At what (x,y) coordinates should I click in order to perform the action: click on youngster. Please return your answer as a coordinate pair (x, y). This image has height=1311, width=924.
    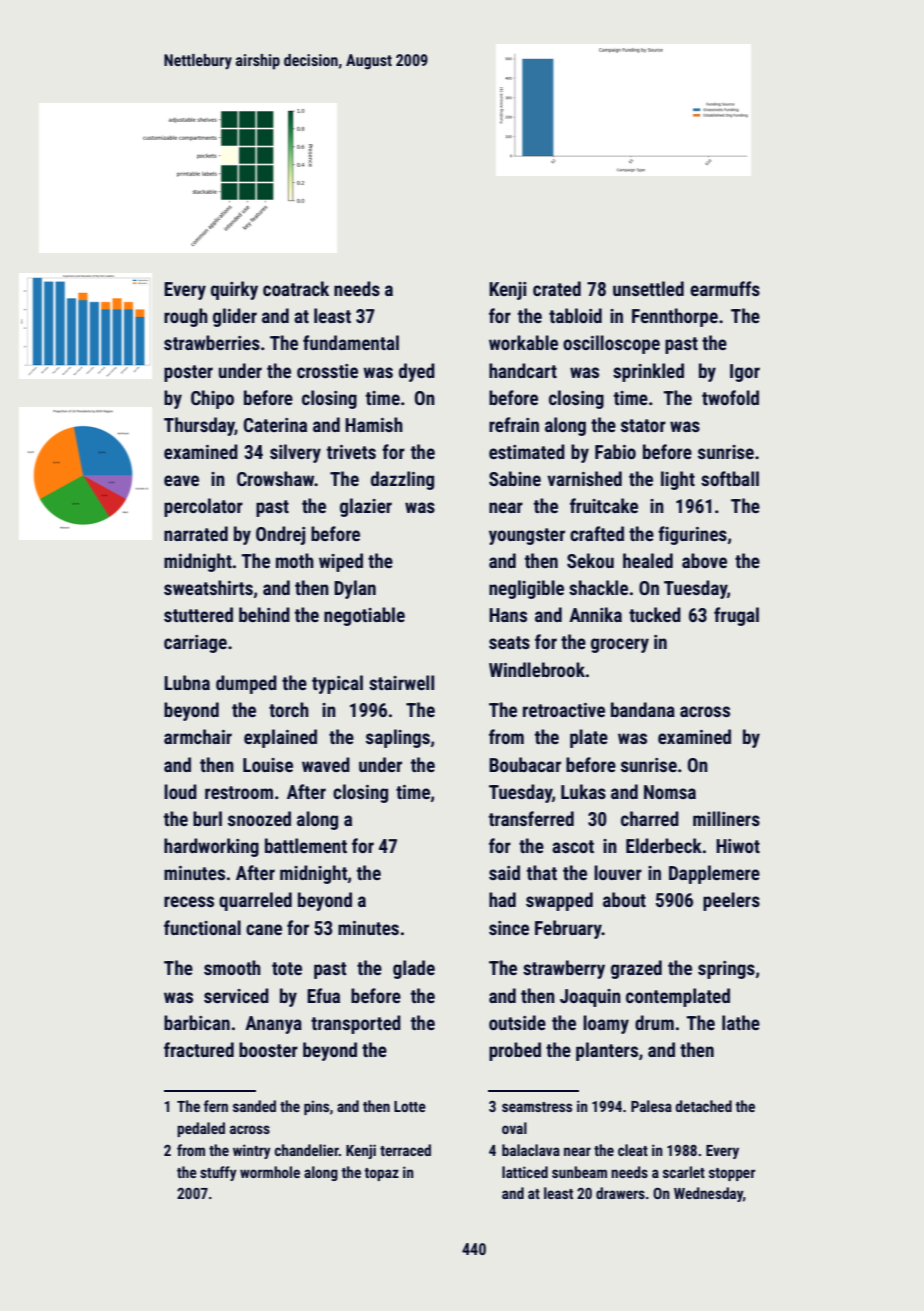
    Looking at the image, I should click on (527, 536).
